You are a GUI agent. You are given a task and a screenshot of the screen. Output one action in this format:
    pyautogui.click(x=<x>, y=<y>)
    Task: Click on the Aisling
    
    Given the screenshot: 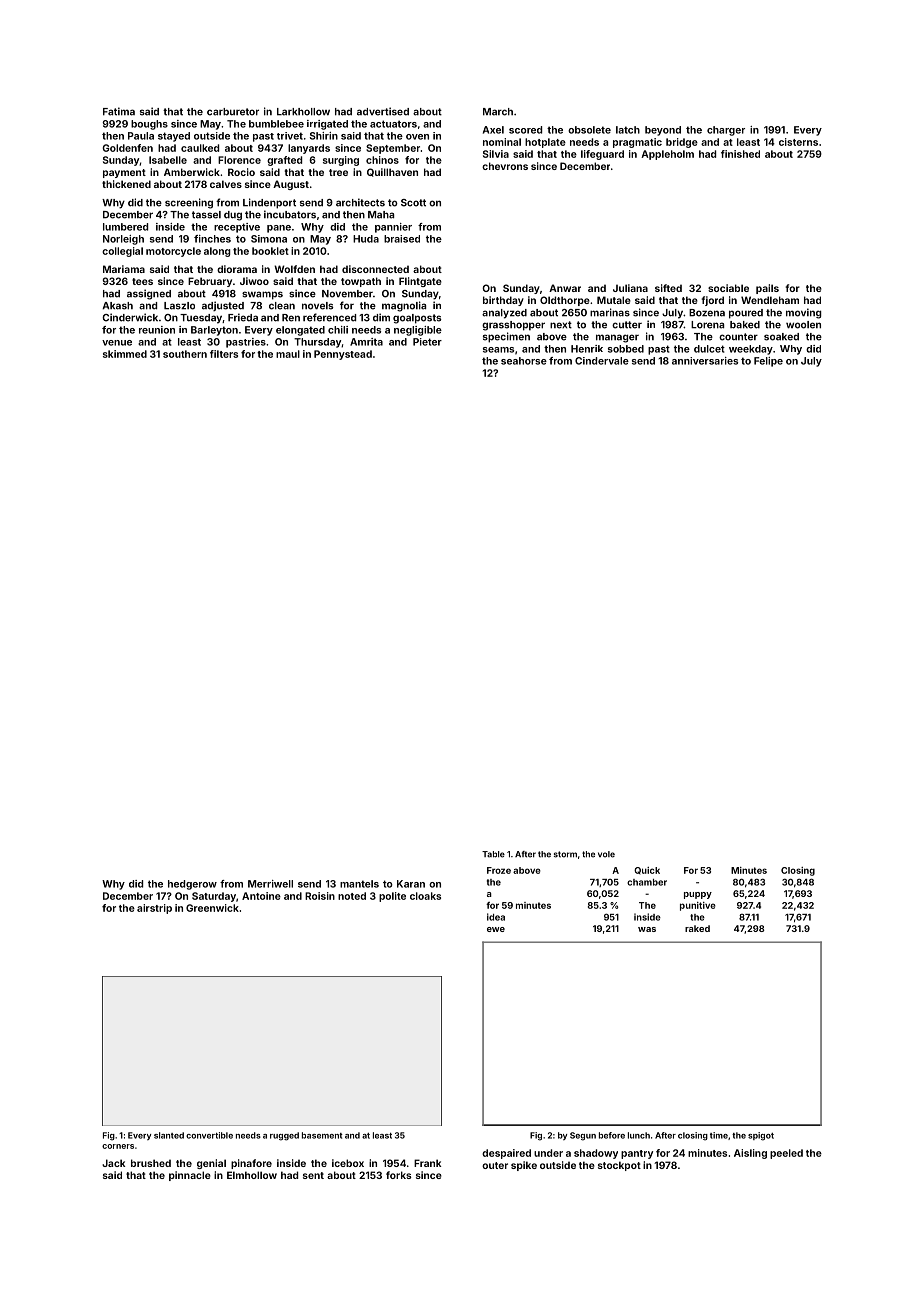 What is the action you would take?
    pyautogui.click(x=750, y=1154)
